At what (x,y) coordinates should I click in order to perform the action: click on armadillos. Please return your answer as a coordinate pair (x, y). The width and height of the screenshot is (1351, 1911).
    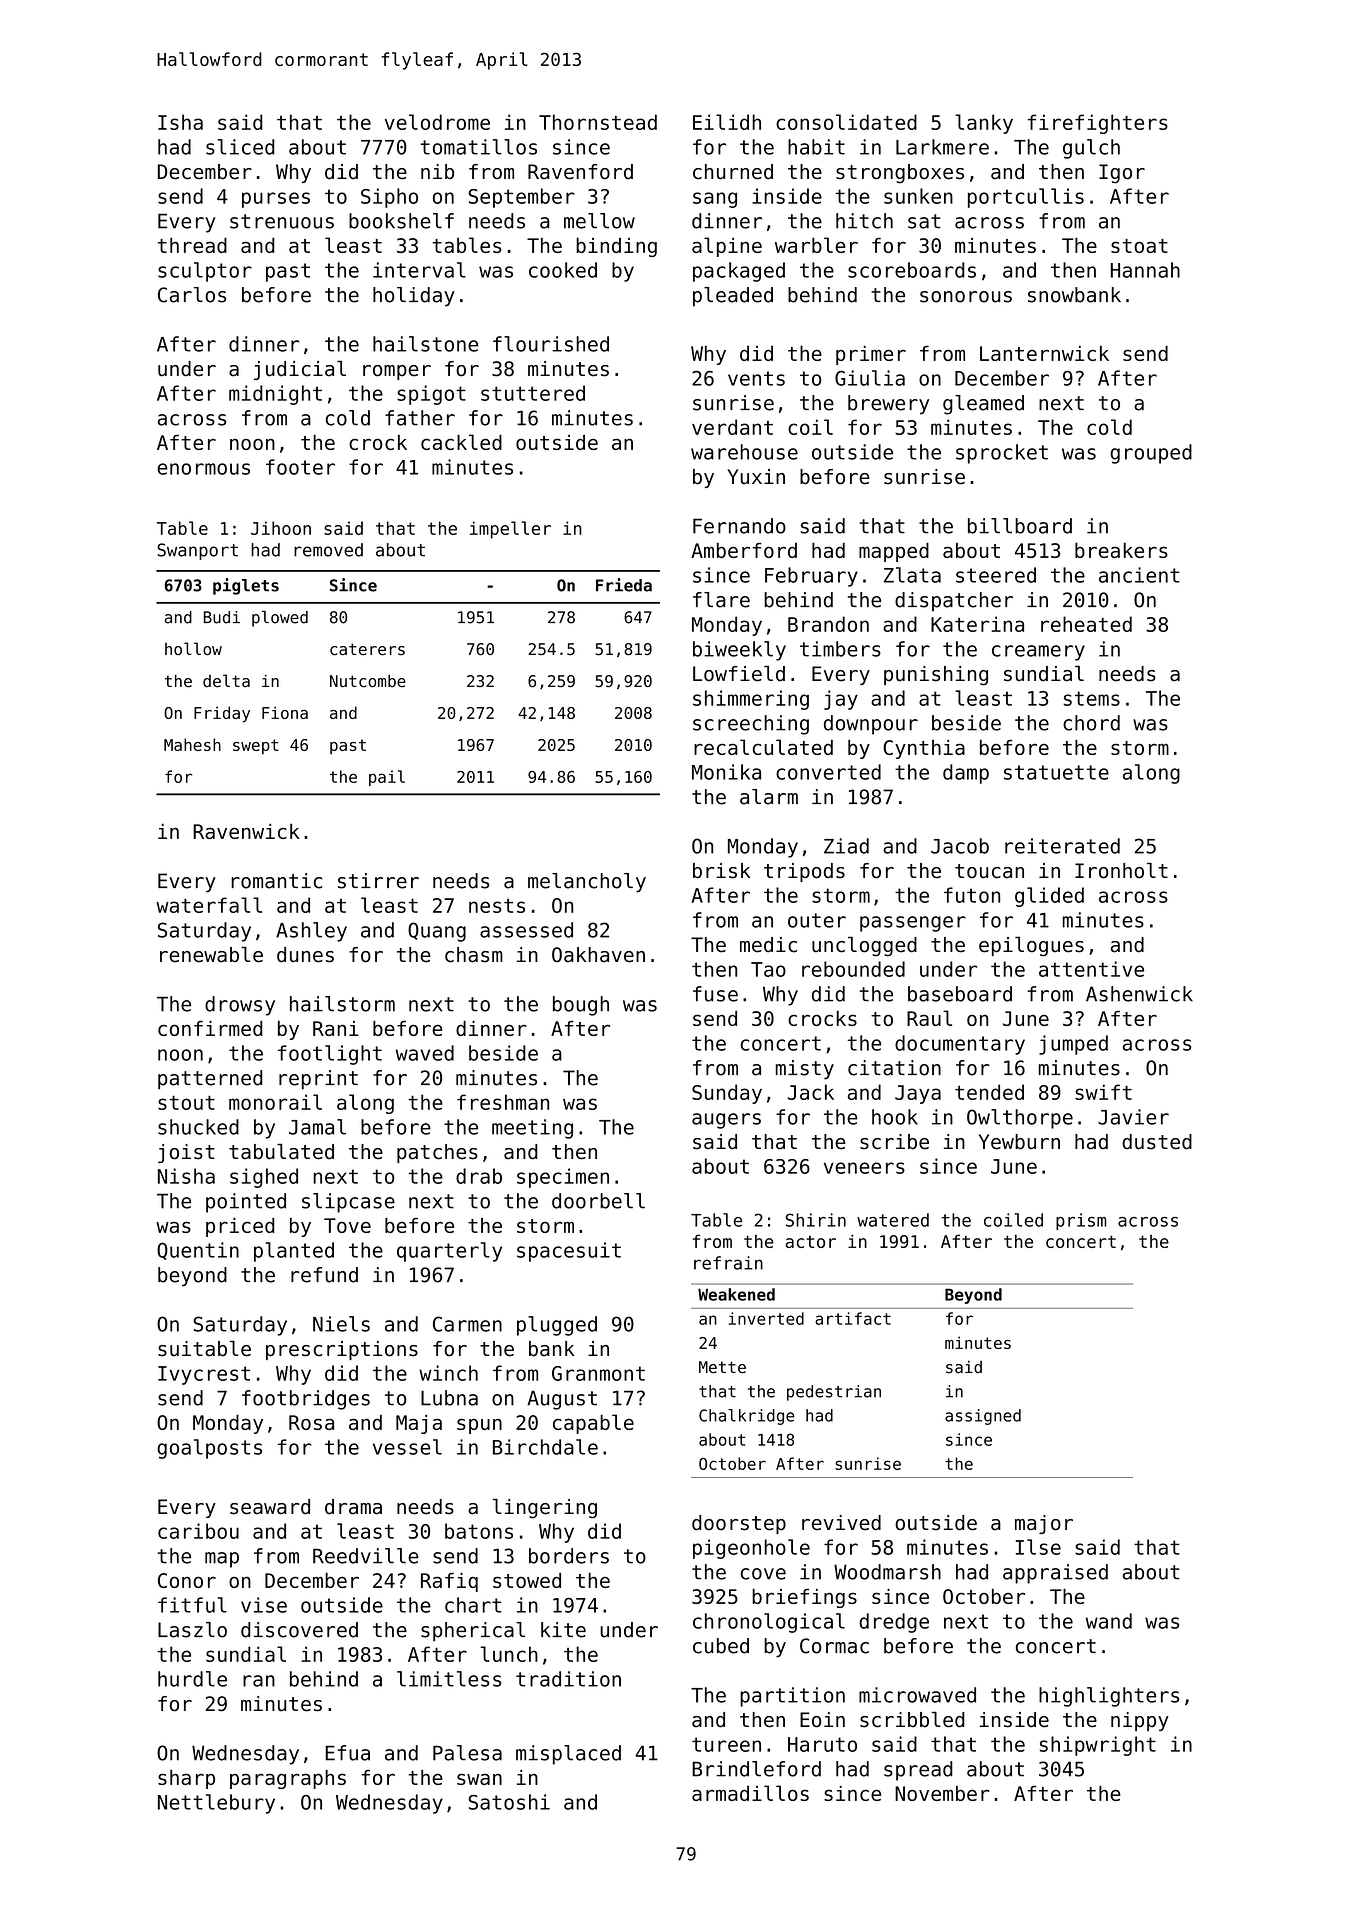
    Looking at the image, I should click on (750, 1793).
